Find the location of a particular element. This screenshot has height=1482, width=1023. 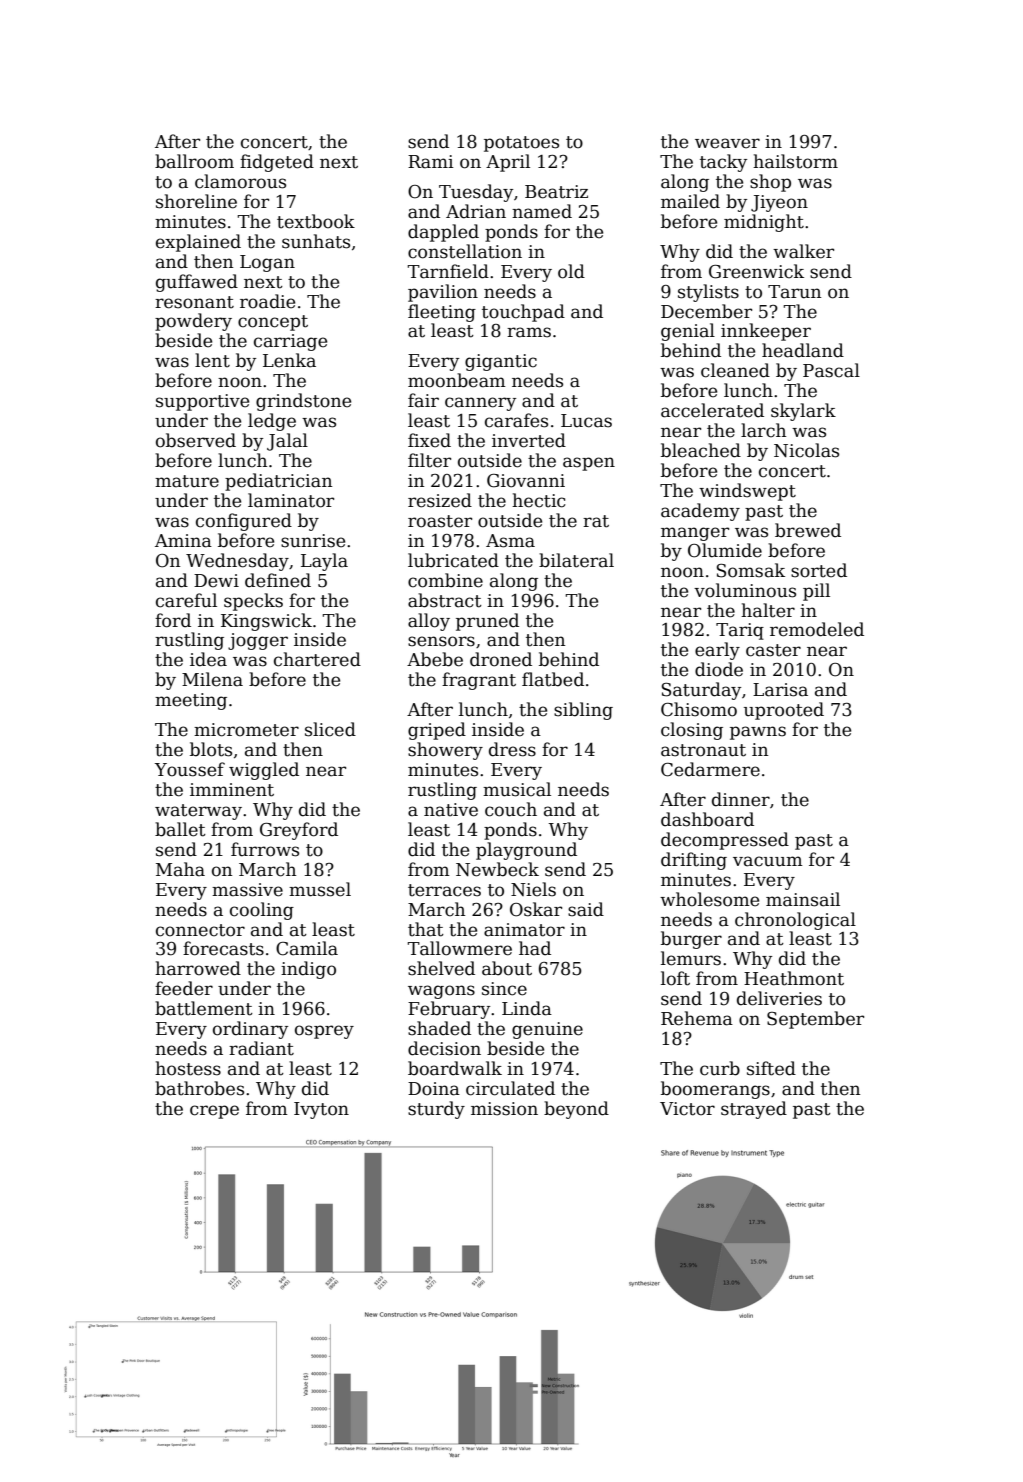

hailstorm is located at coordinates (795, 161).
